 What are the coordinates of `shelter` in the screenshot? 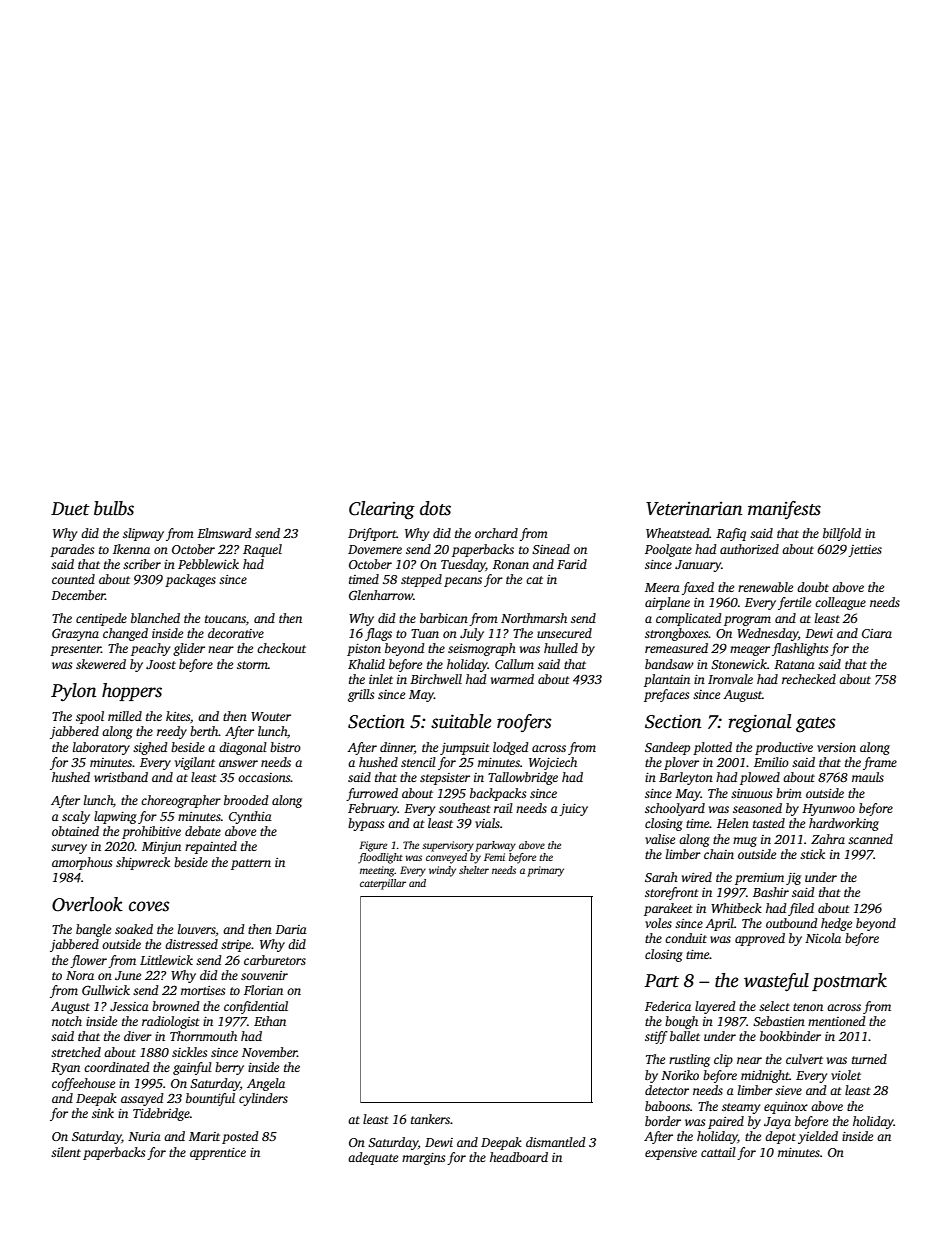 It's located at (474, 870).
